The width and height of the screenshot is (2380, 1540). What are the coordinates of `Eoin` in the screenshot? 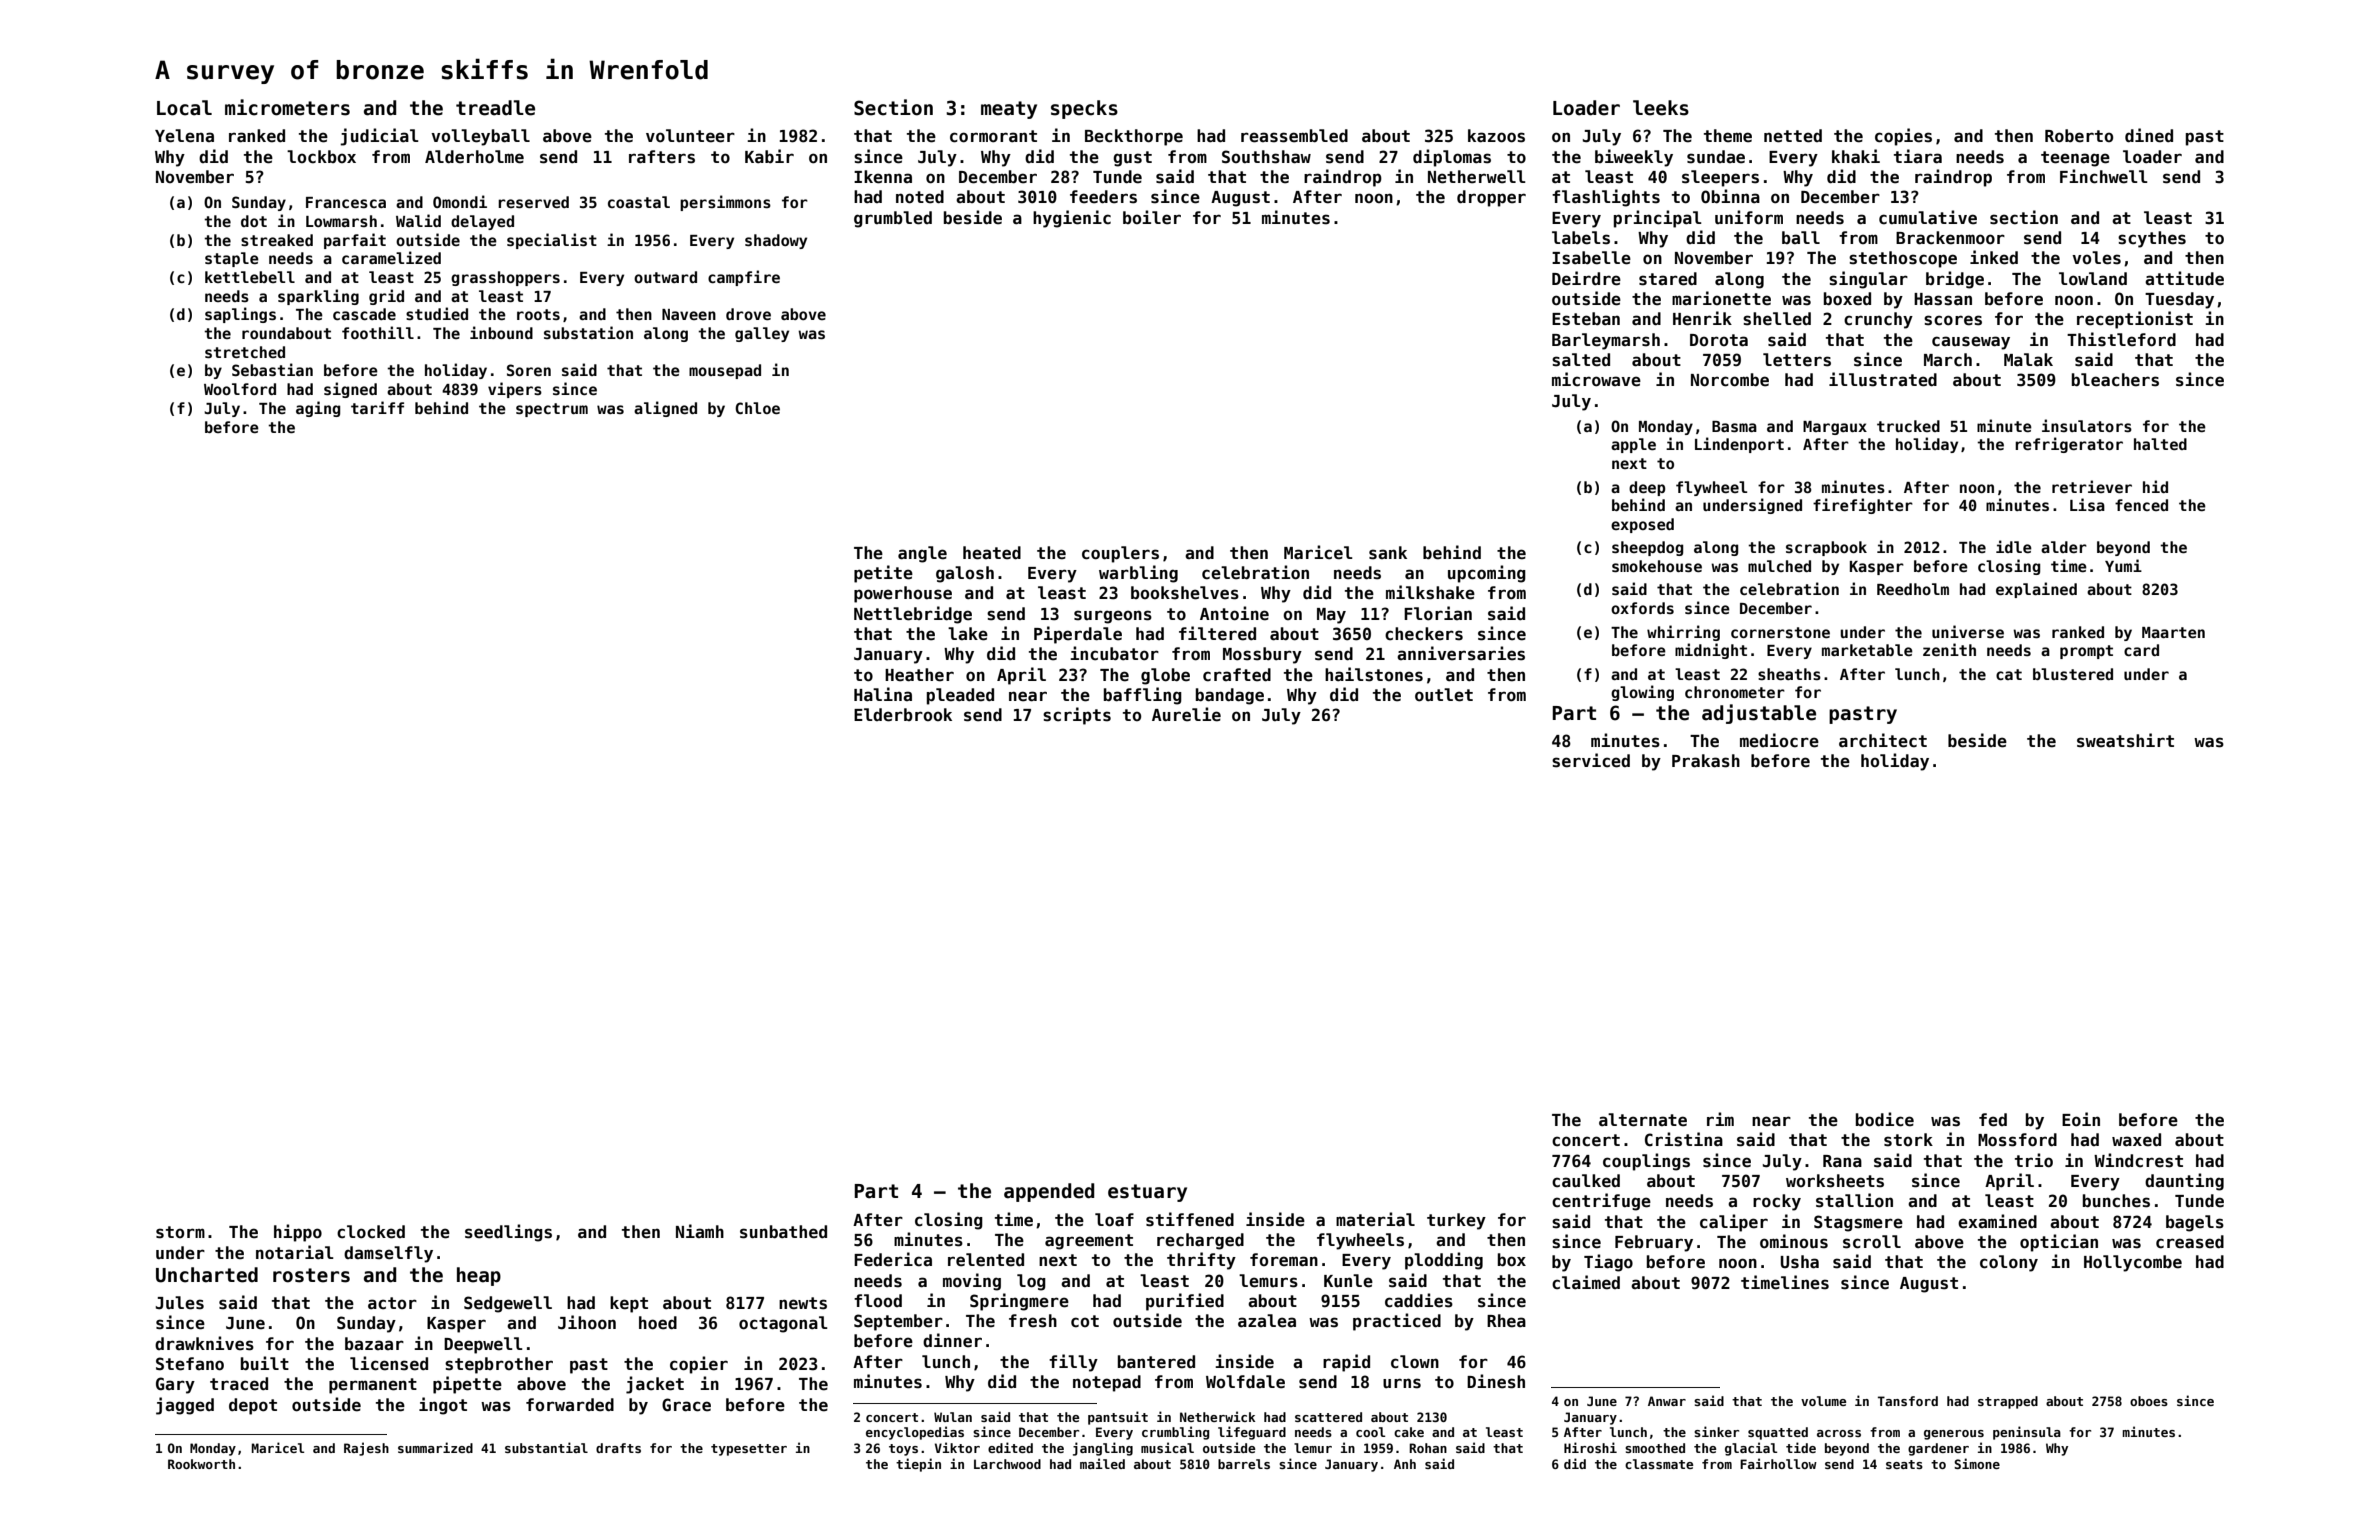 It's located at (2081, 1119).
